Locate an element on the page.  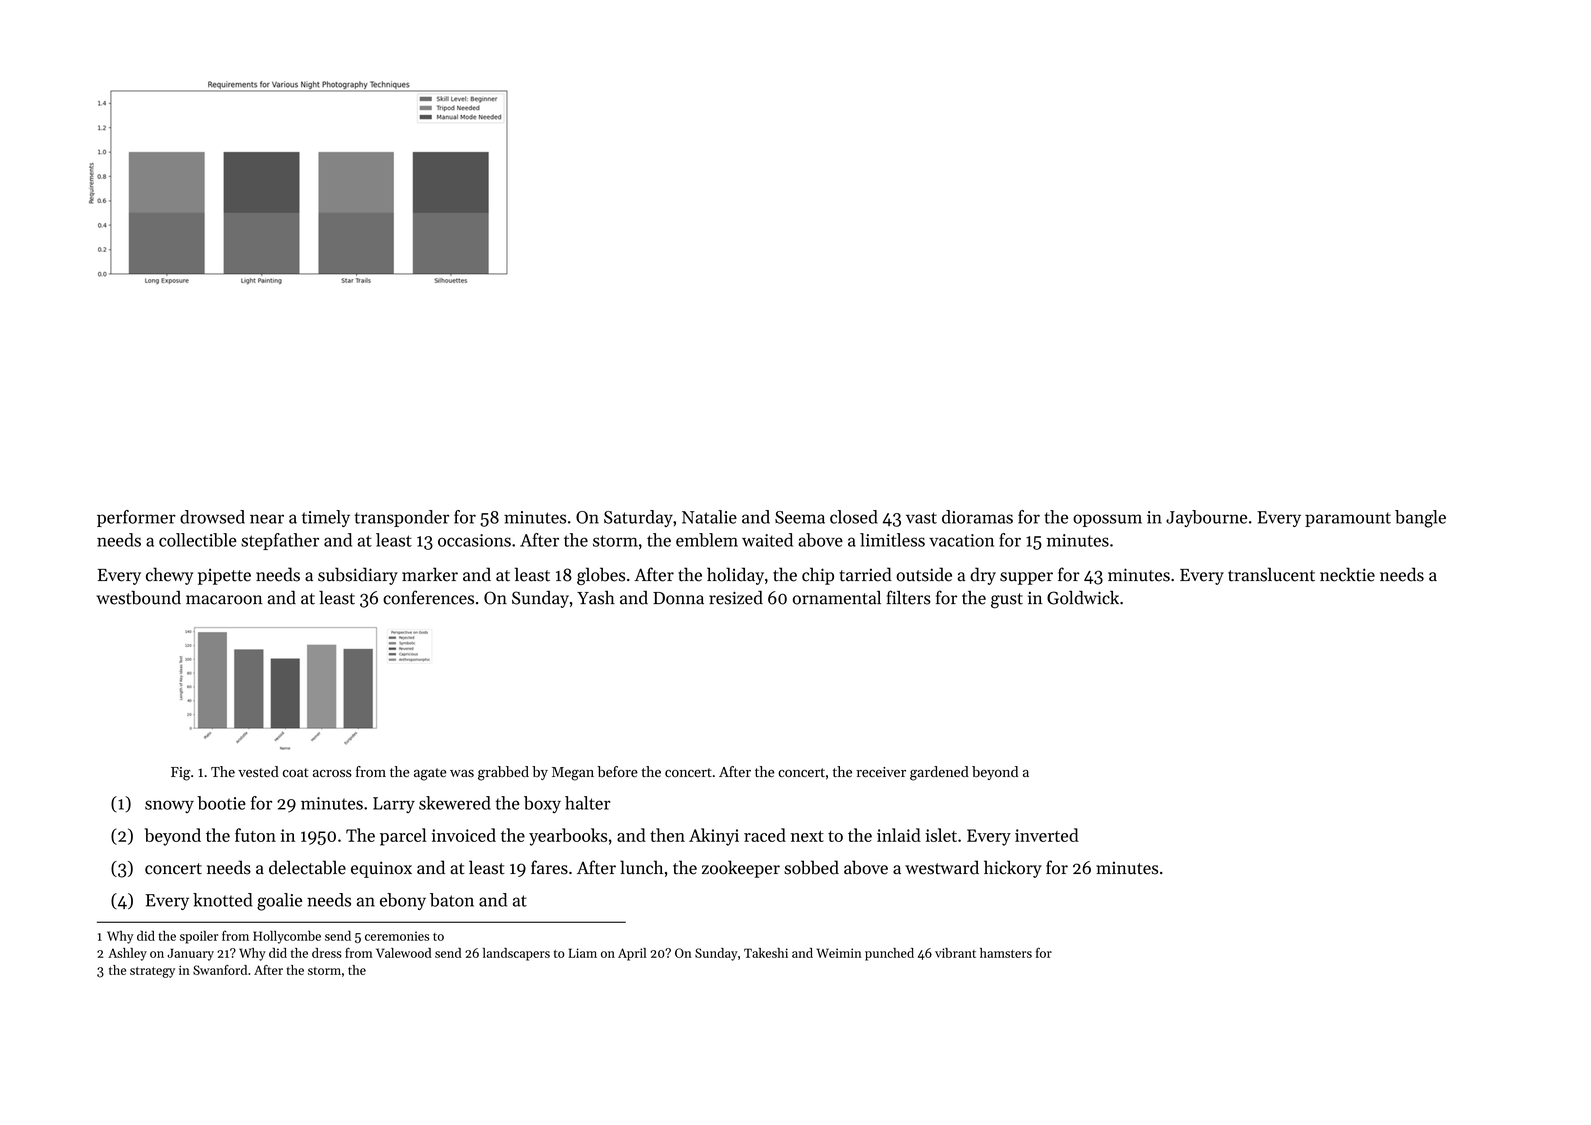
before is located at coordinates (618, 771).
